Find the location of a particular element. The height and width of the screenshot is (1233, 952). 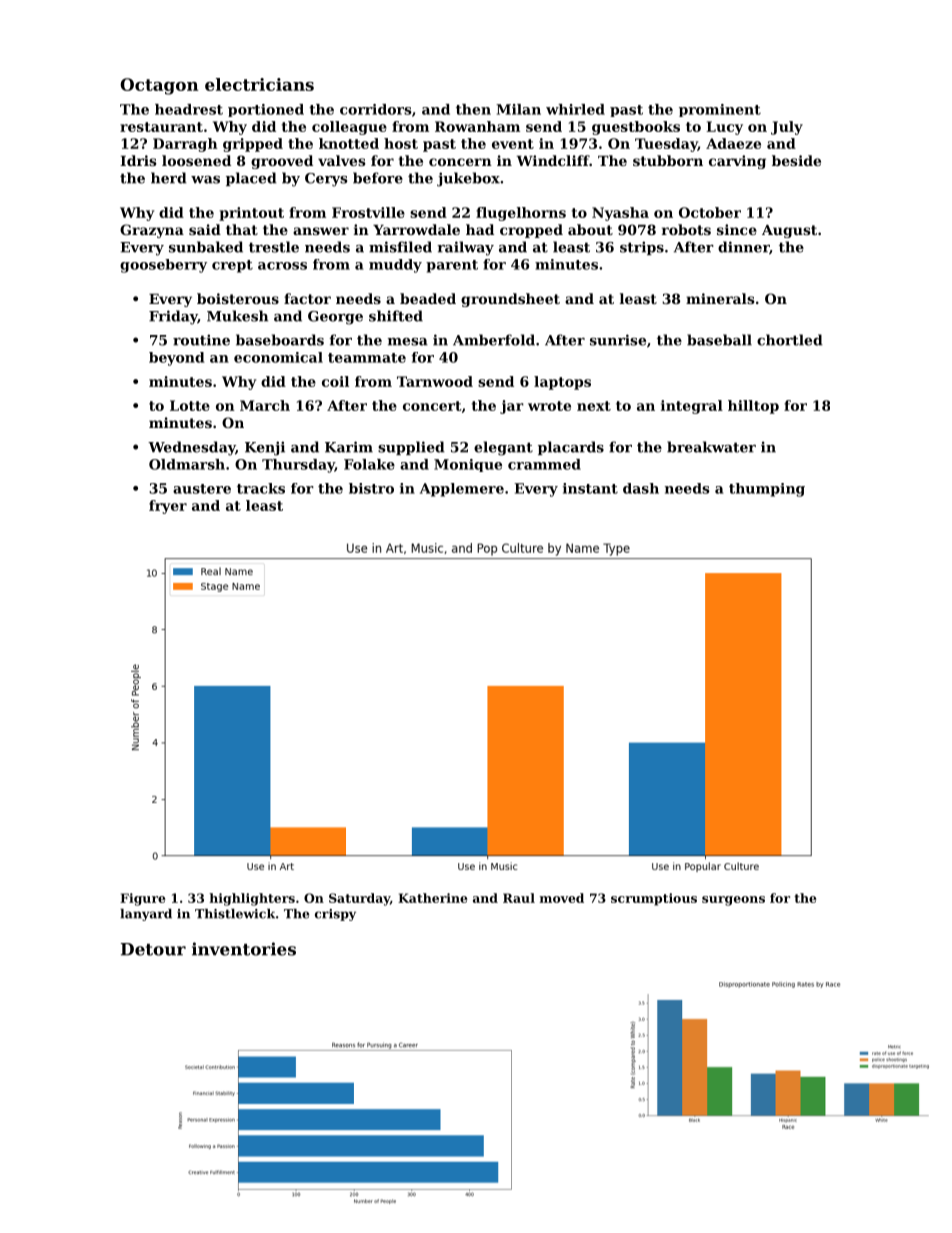

Raul is located at coordinates (519, 898).
